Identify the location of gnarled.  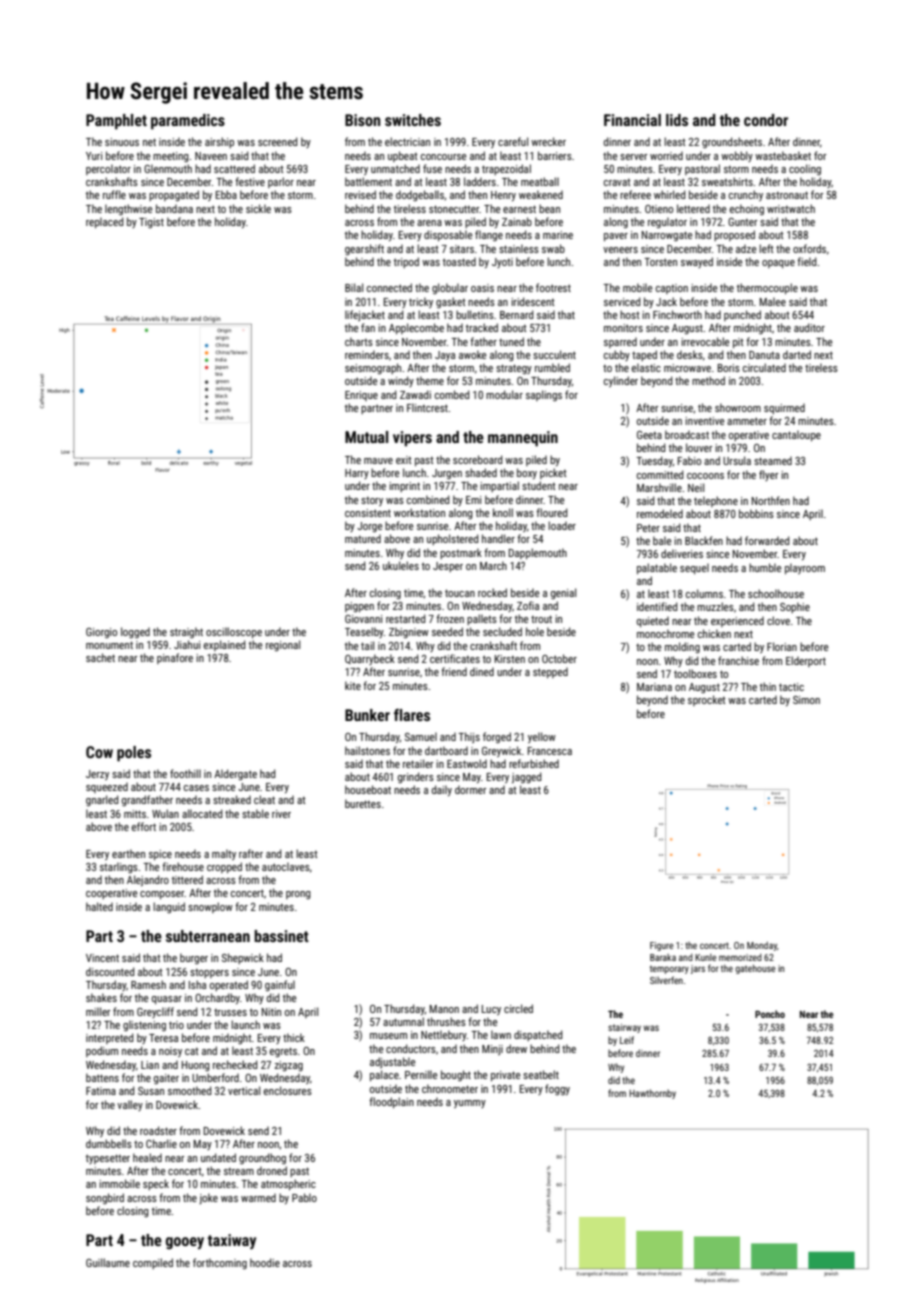
(102, 801).
